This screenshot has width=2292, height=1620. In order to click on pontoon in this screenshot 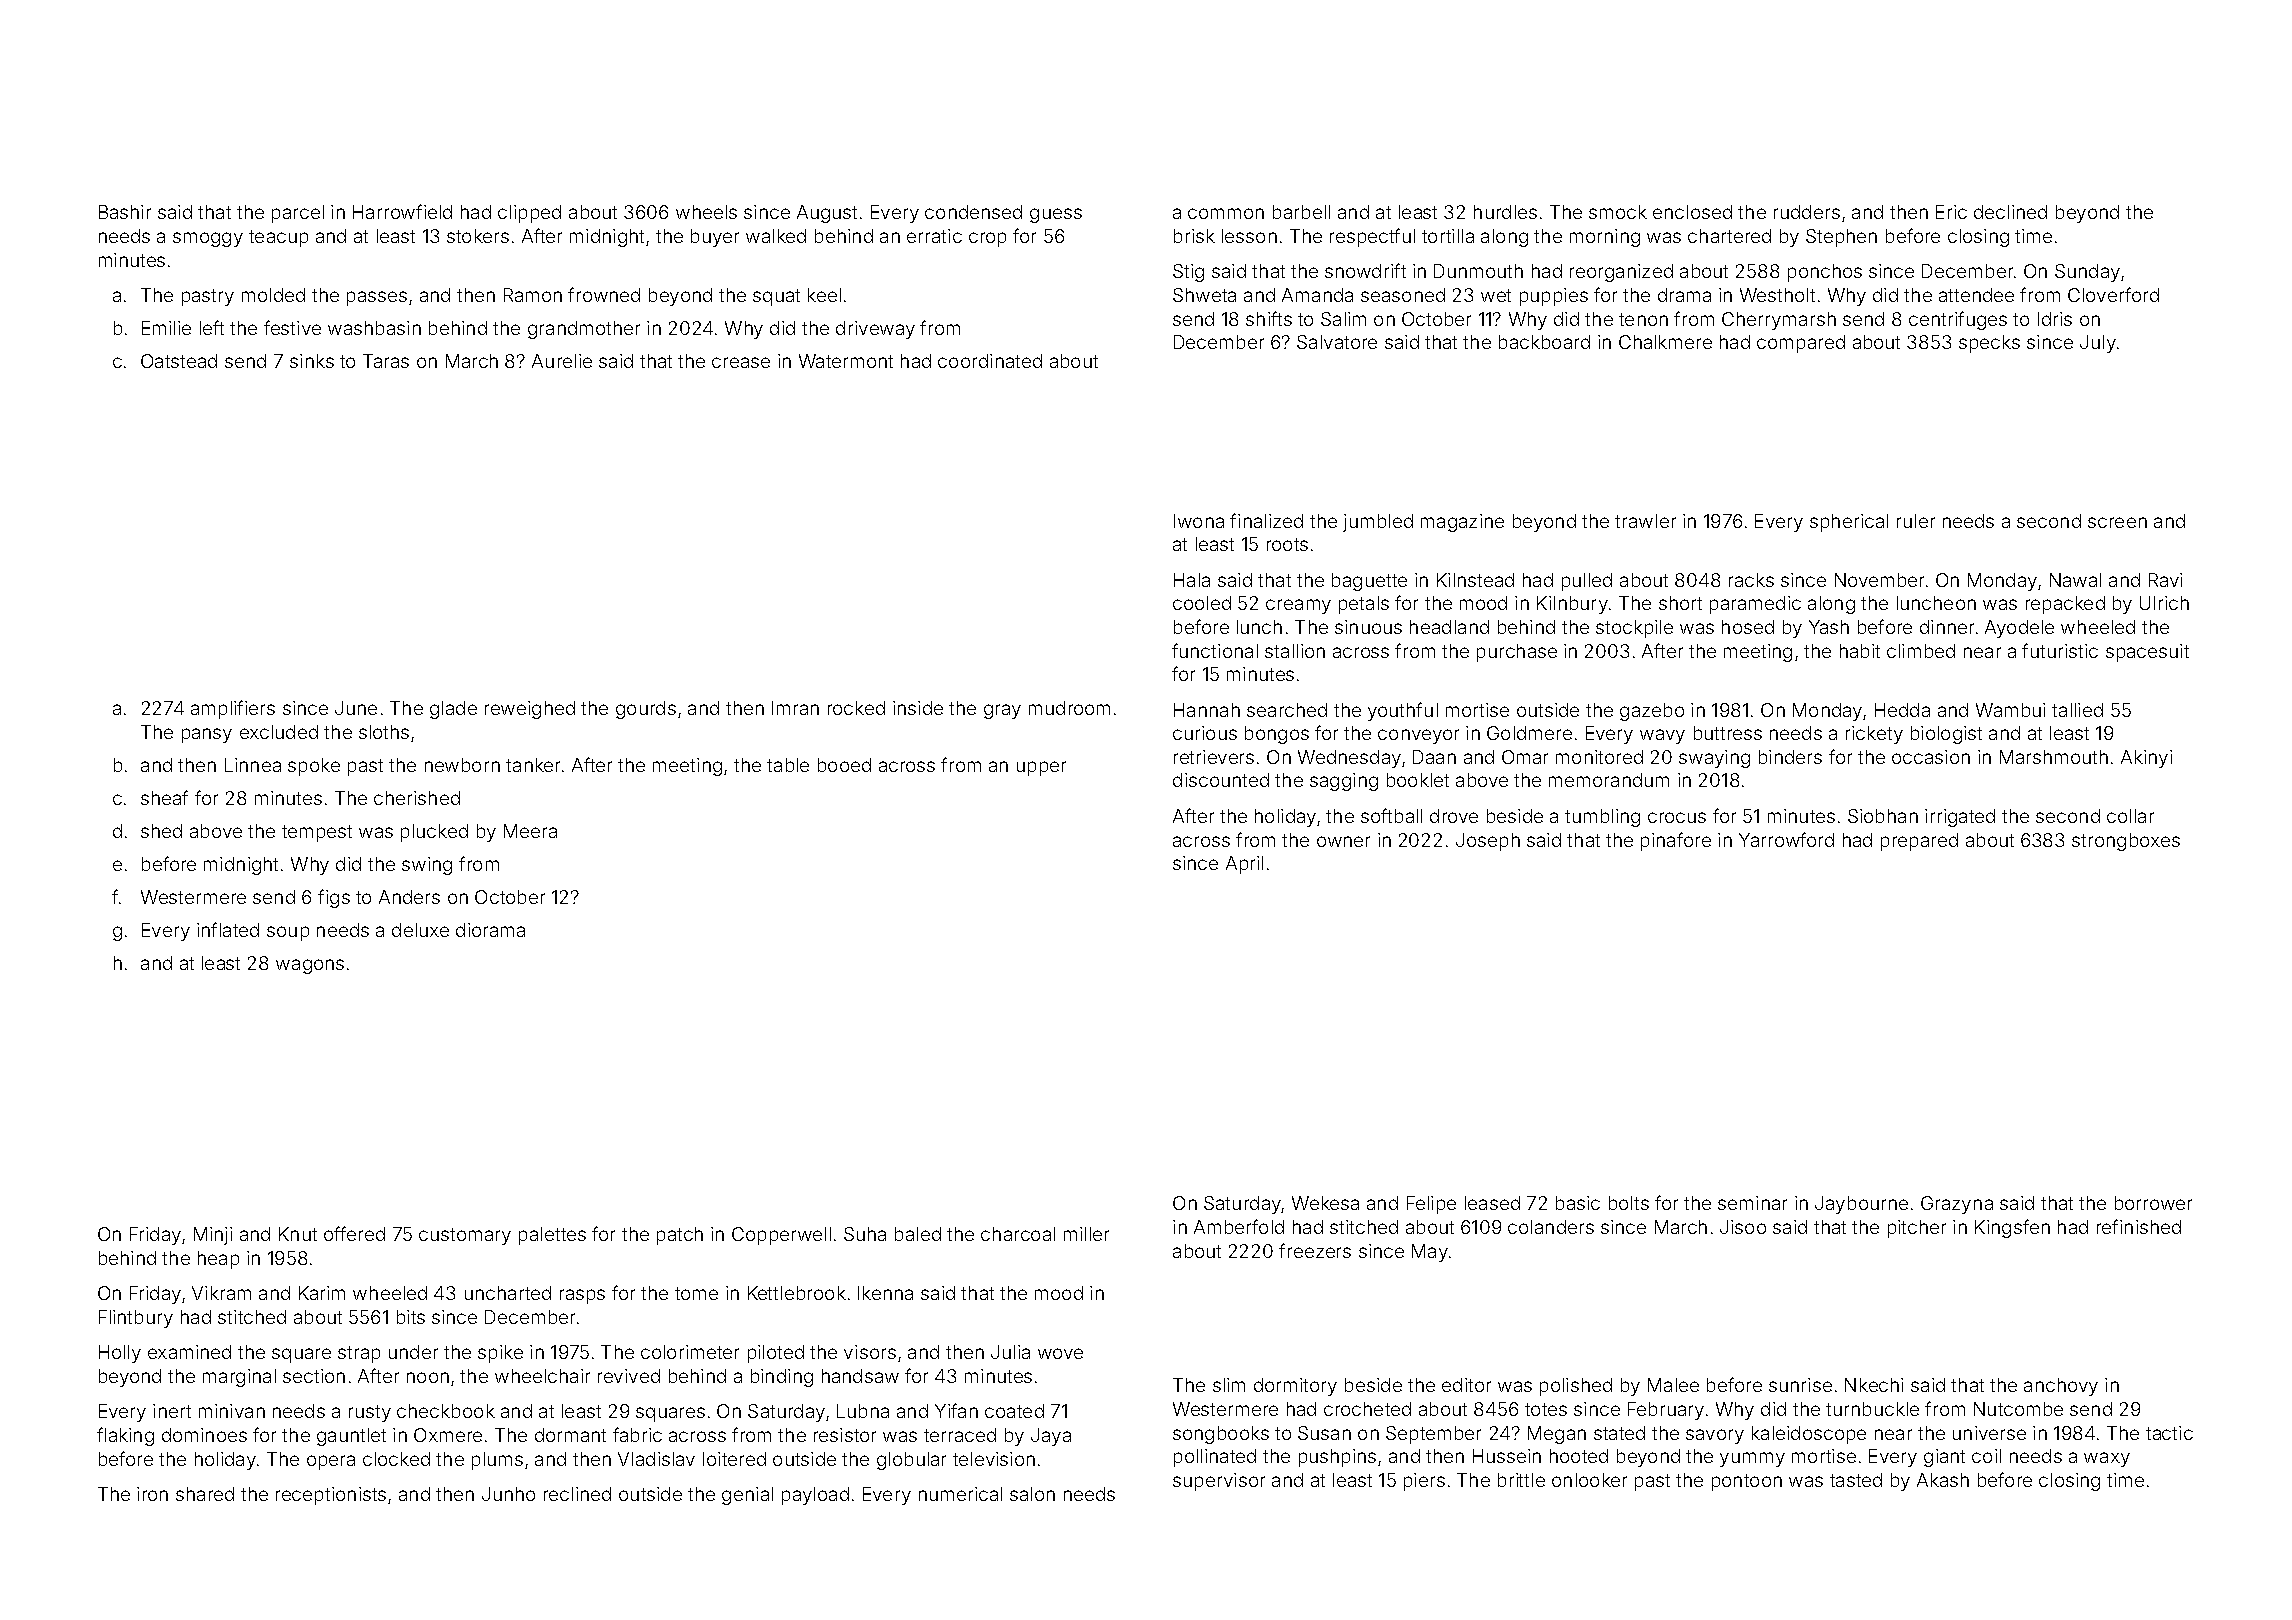, I will do `click(1747, 1482)`.
